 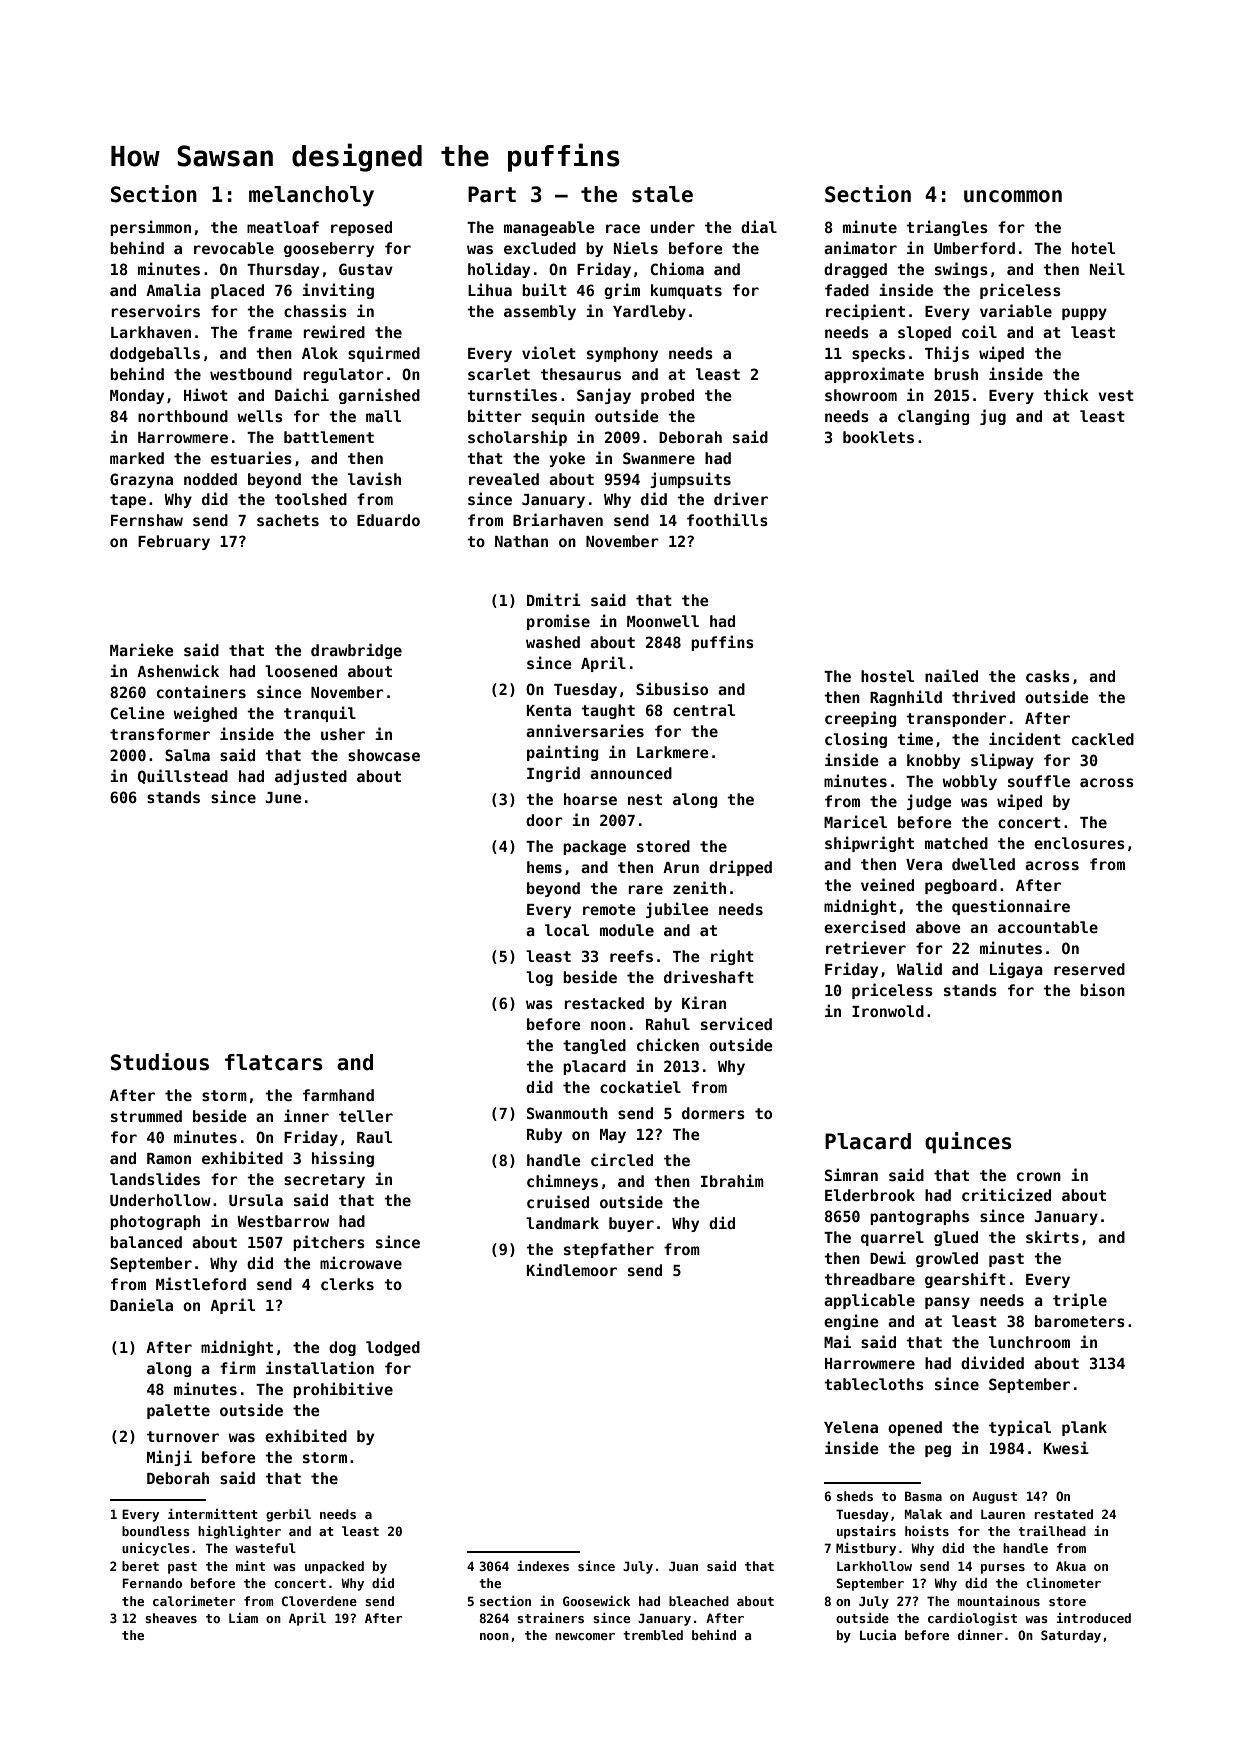 What do you see at coordinates (201, 691) in the screenshot?
I see `containers` at bounding box center [201, 691].
